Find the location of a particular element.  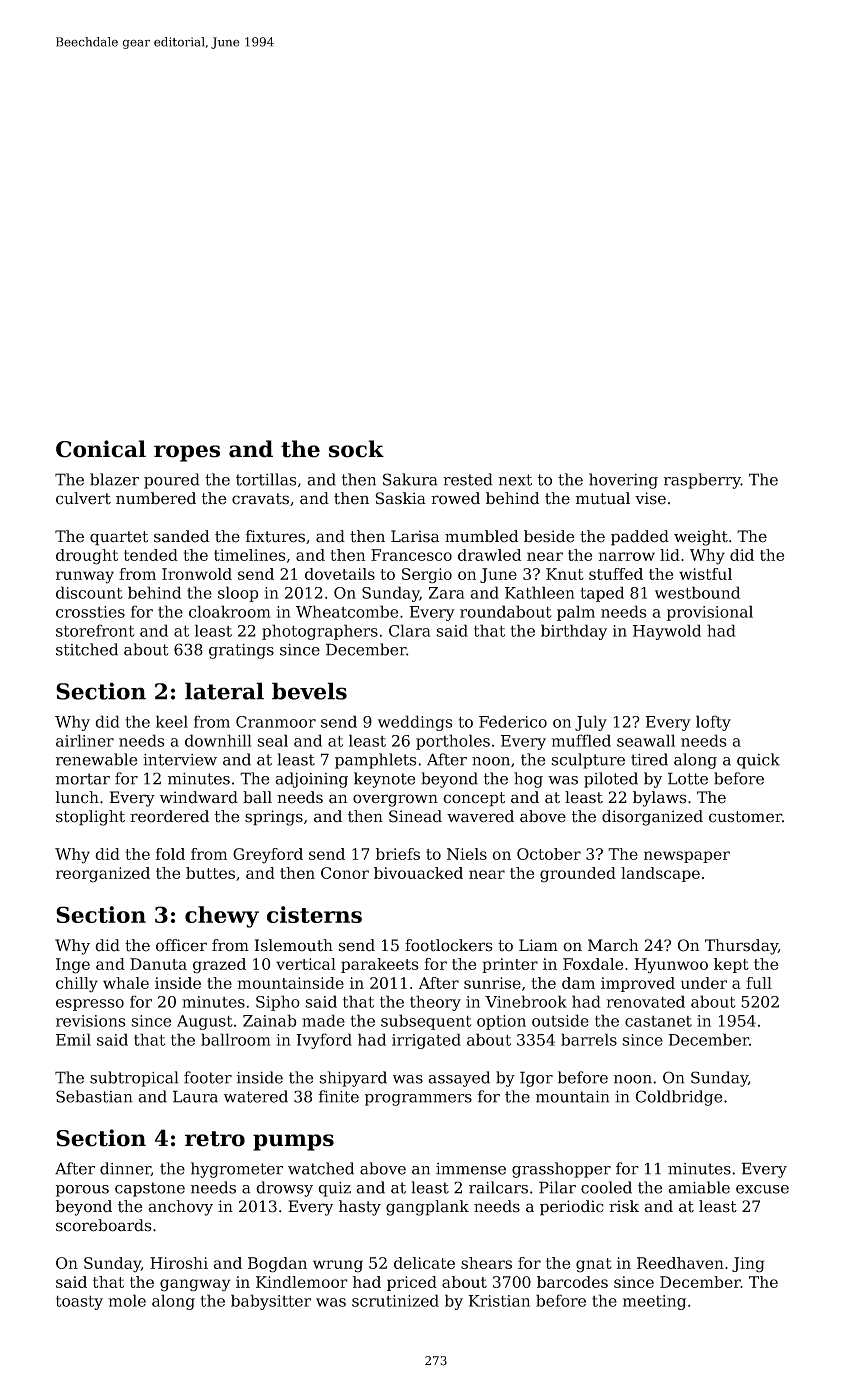

pamphlets is located at coordinates (375, 761).
